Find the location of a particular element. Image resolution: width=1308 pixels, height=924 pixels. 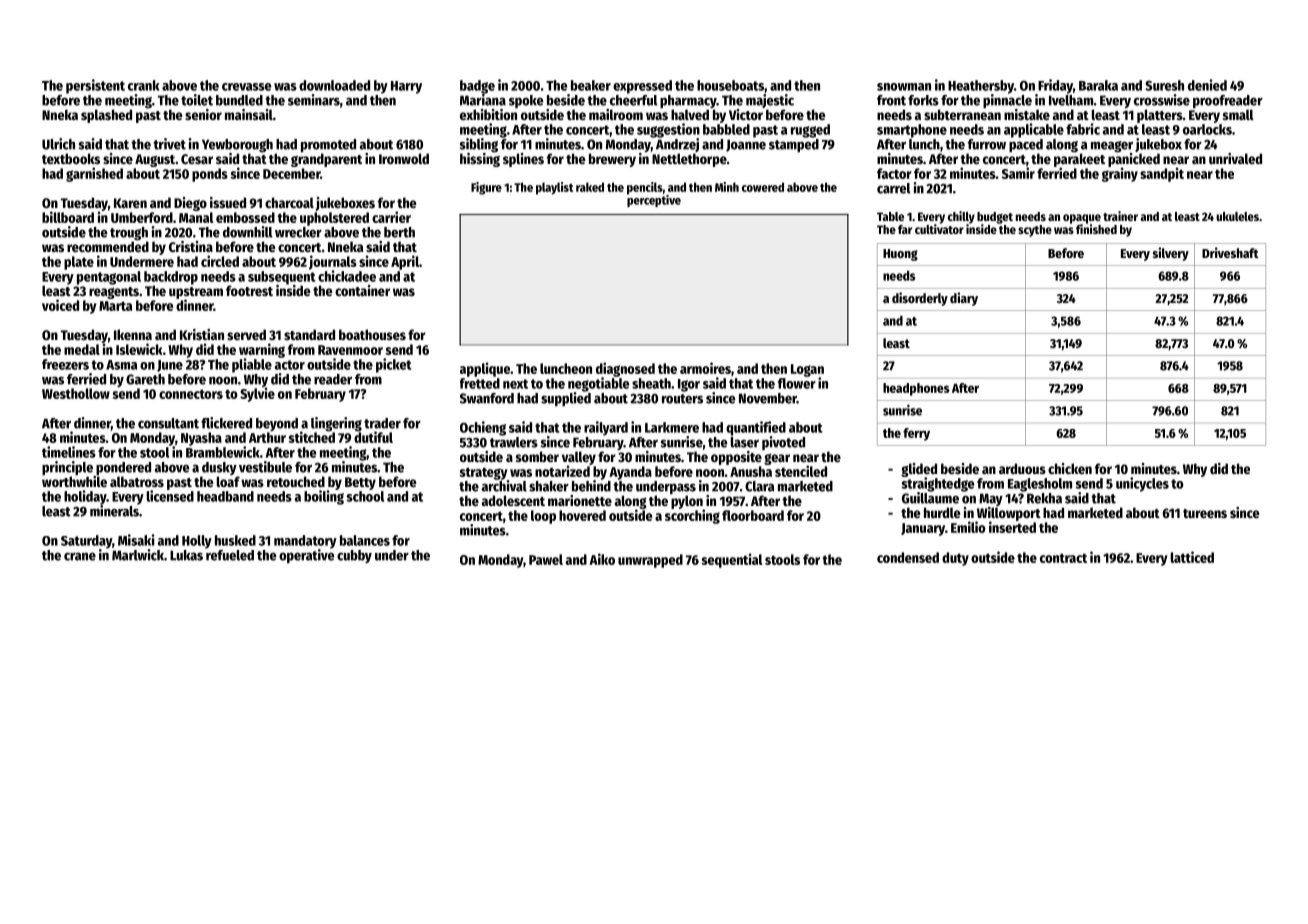

crane is located at coordinates (80, 556).
